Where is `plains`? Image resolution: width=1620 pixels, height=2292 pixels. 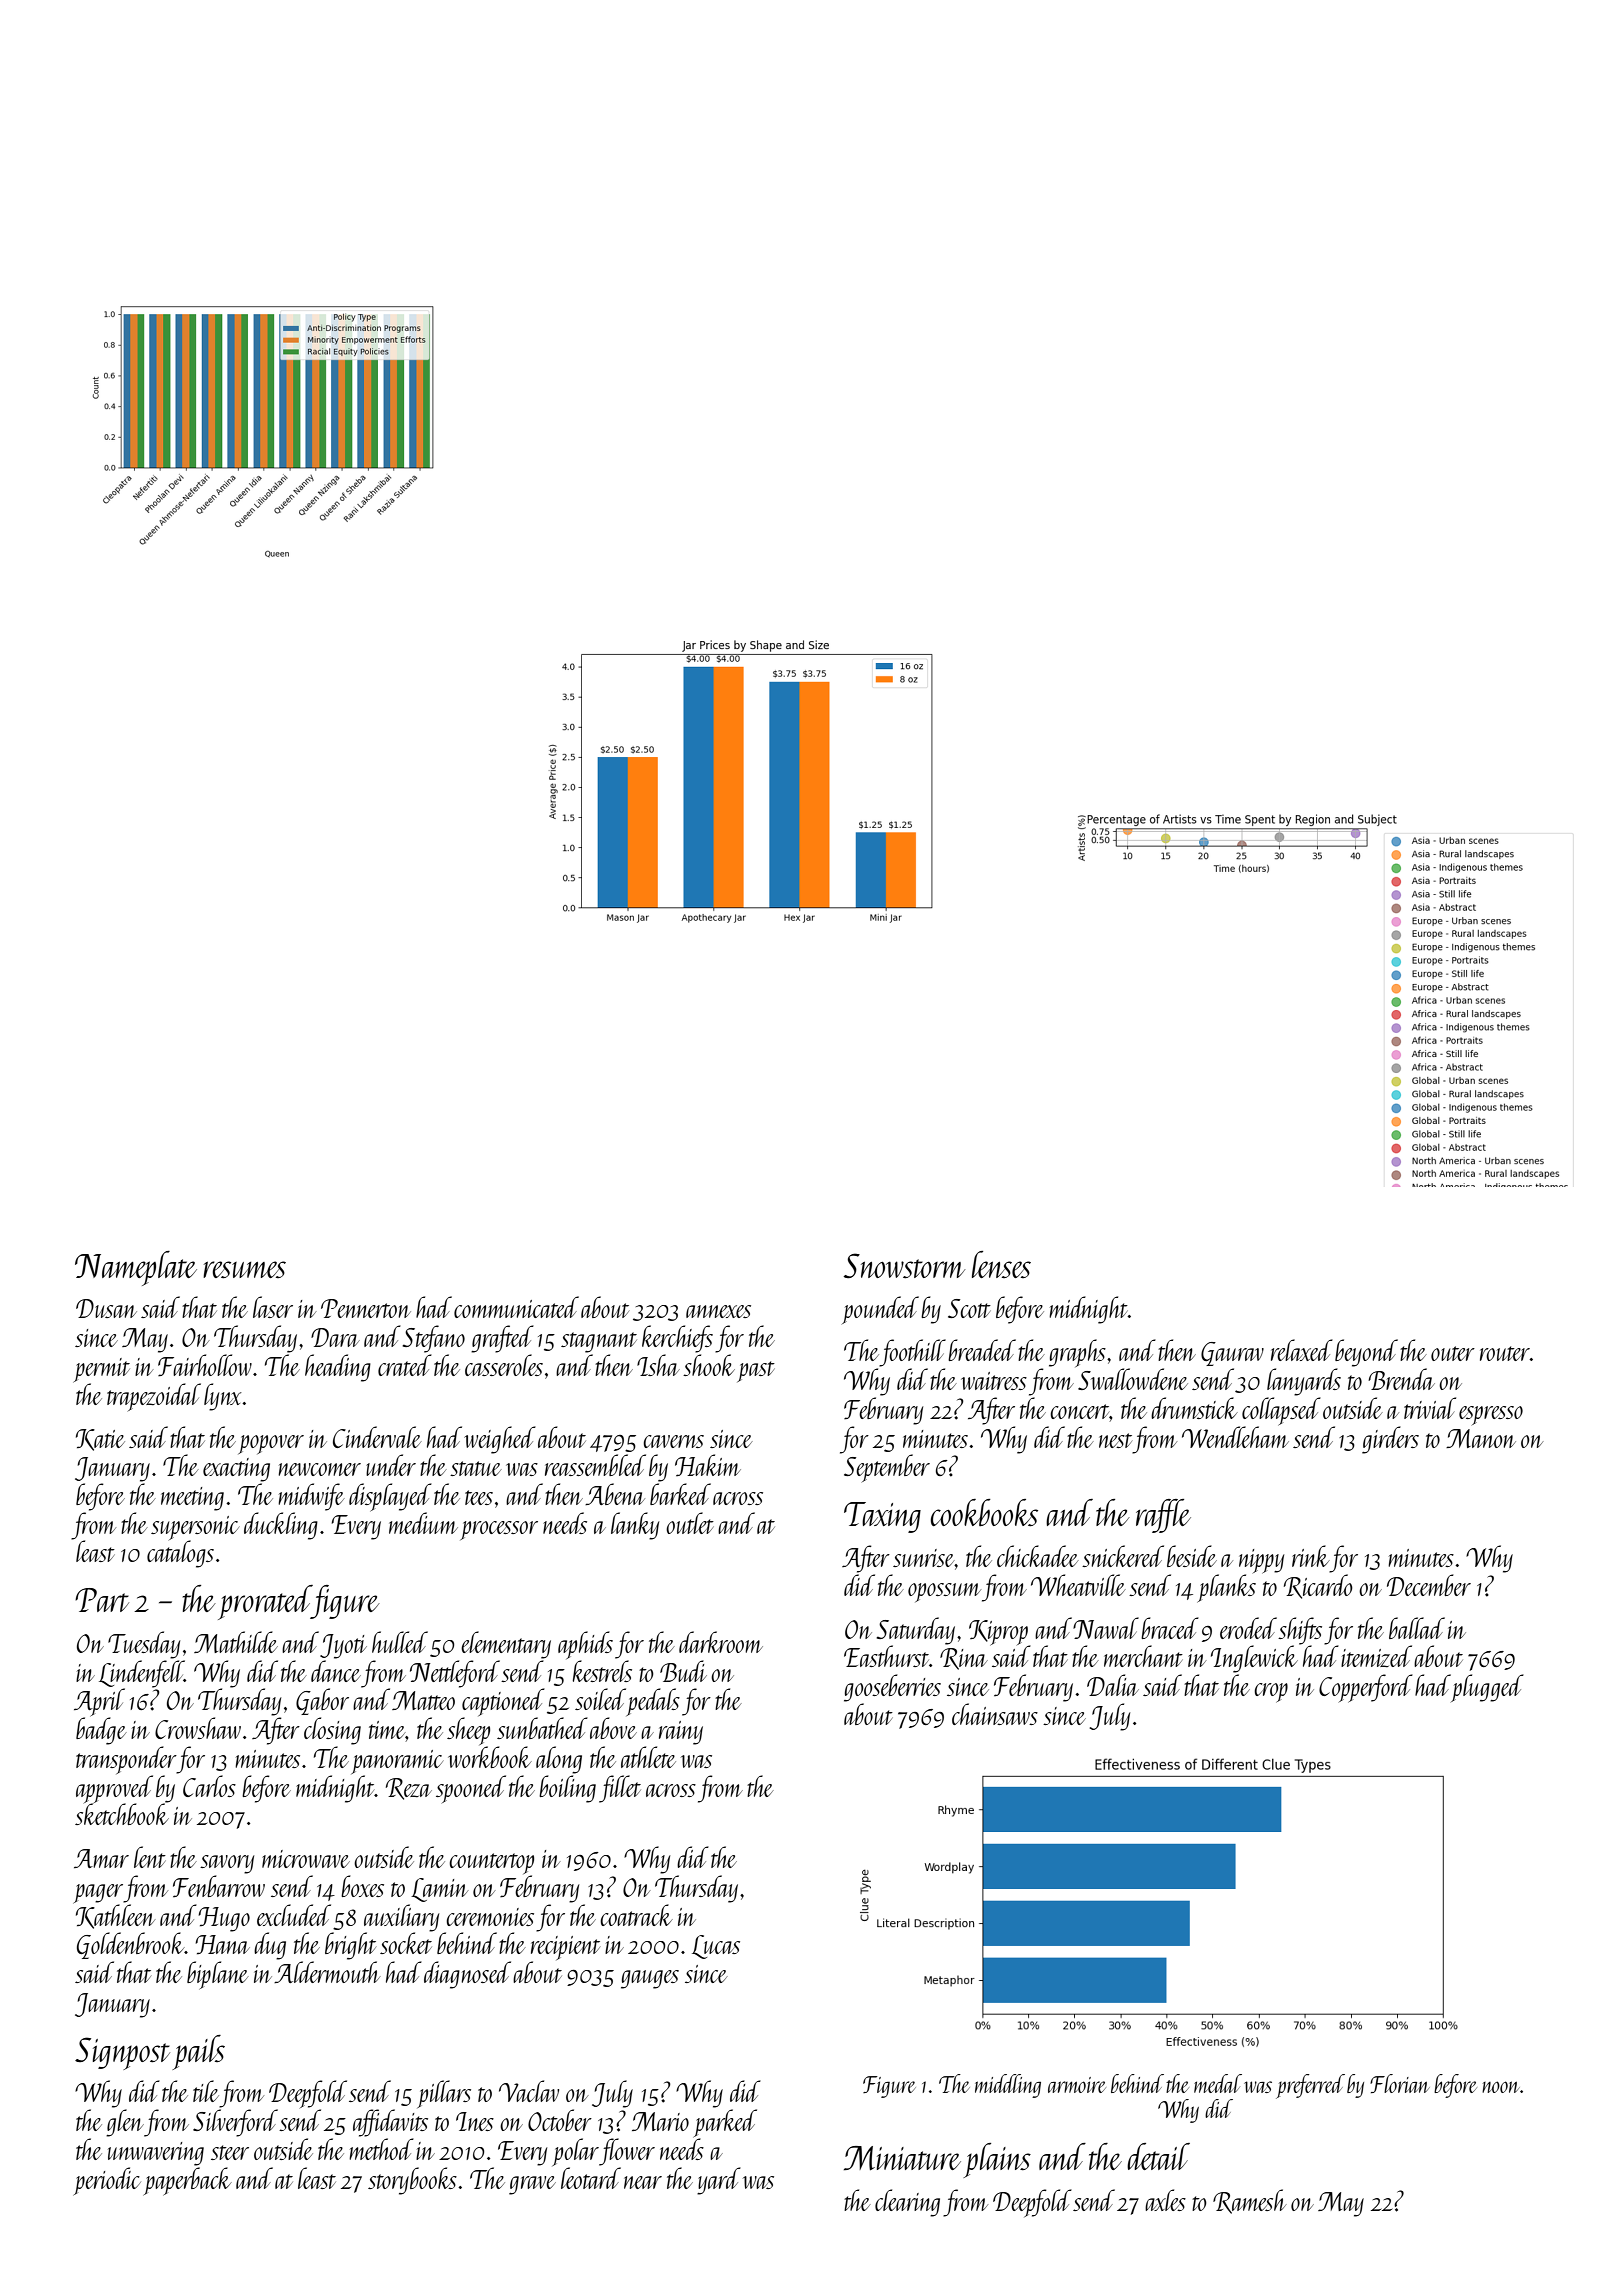
plains is located at coordinates (997, 2160).
